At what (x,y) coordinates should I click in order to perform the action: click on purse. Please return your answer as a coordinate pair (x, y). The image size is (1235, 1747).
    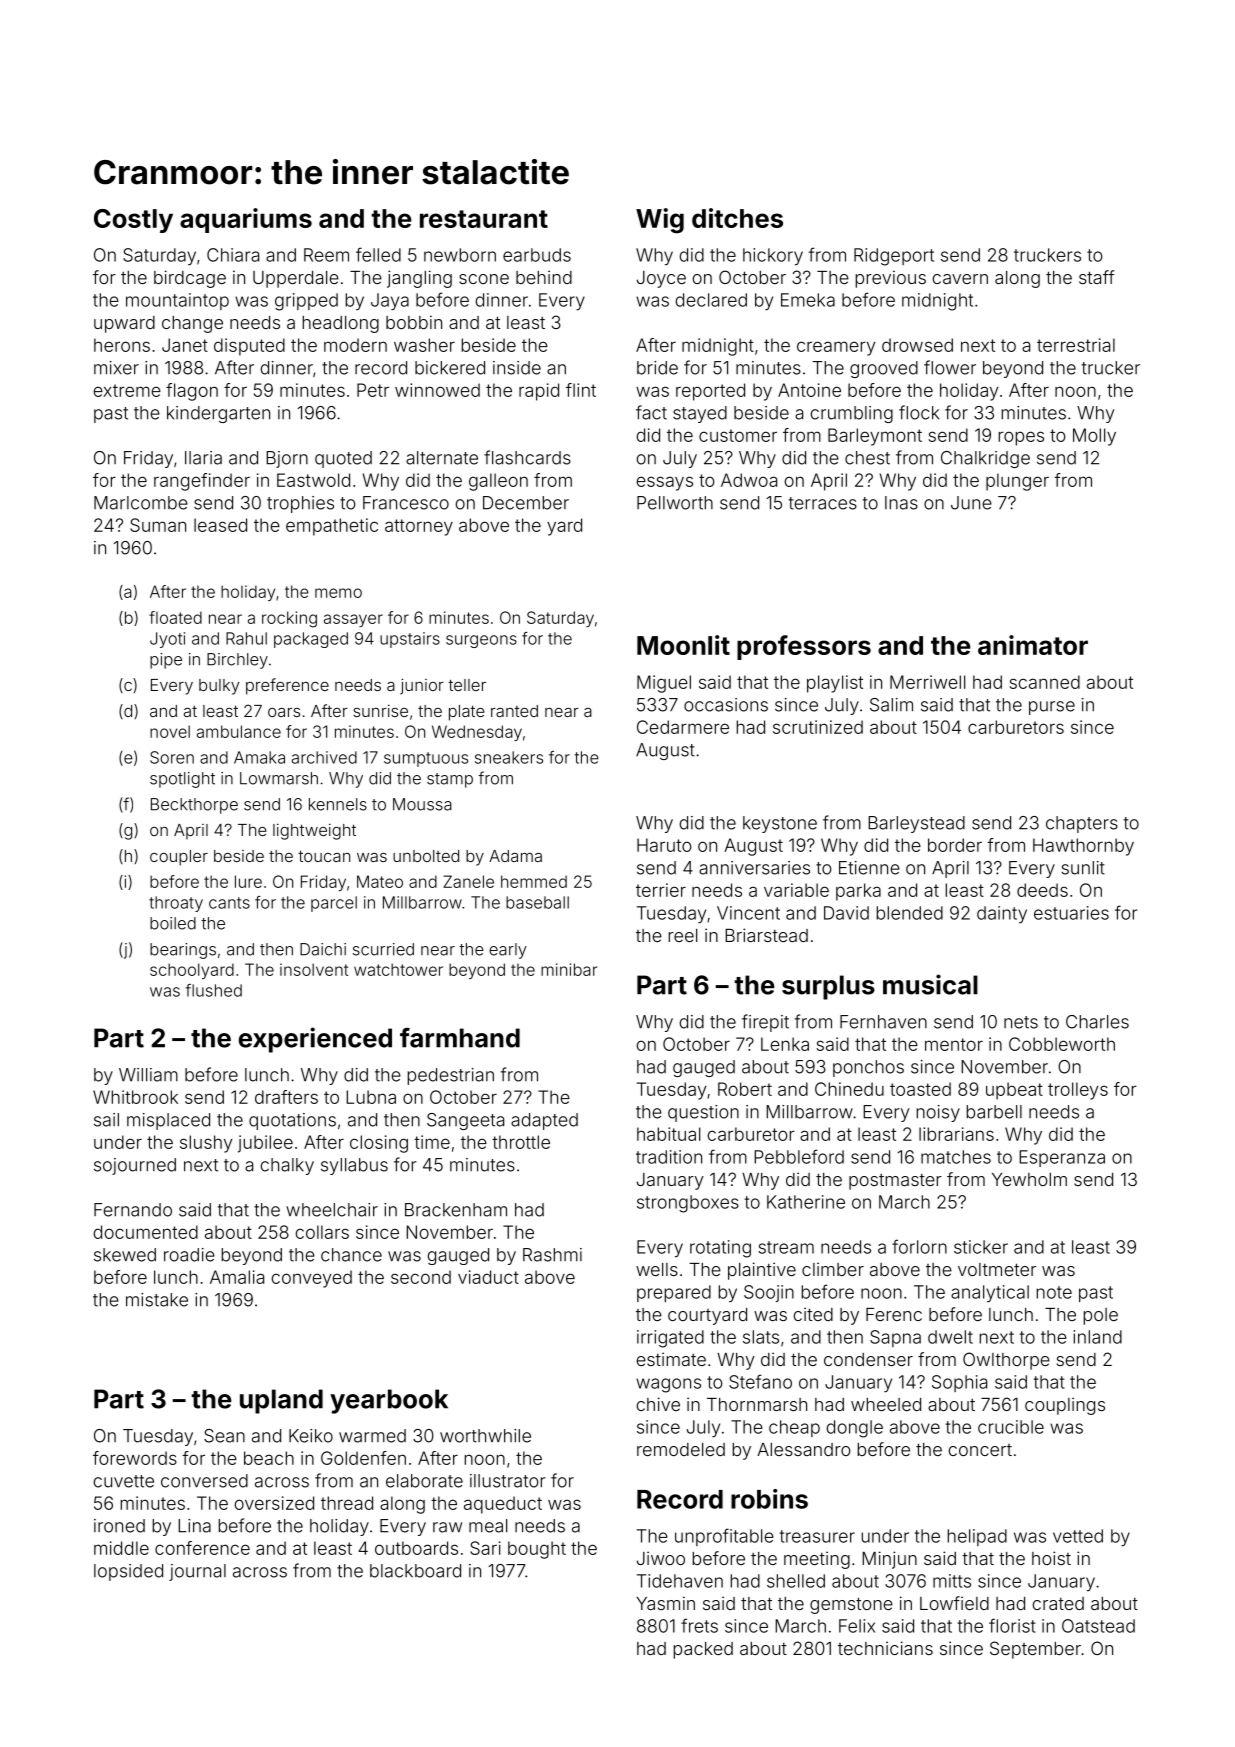
    Looking at the image, I should click on (1052, 708).
